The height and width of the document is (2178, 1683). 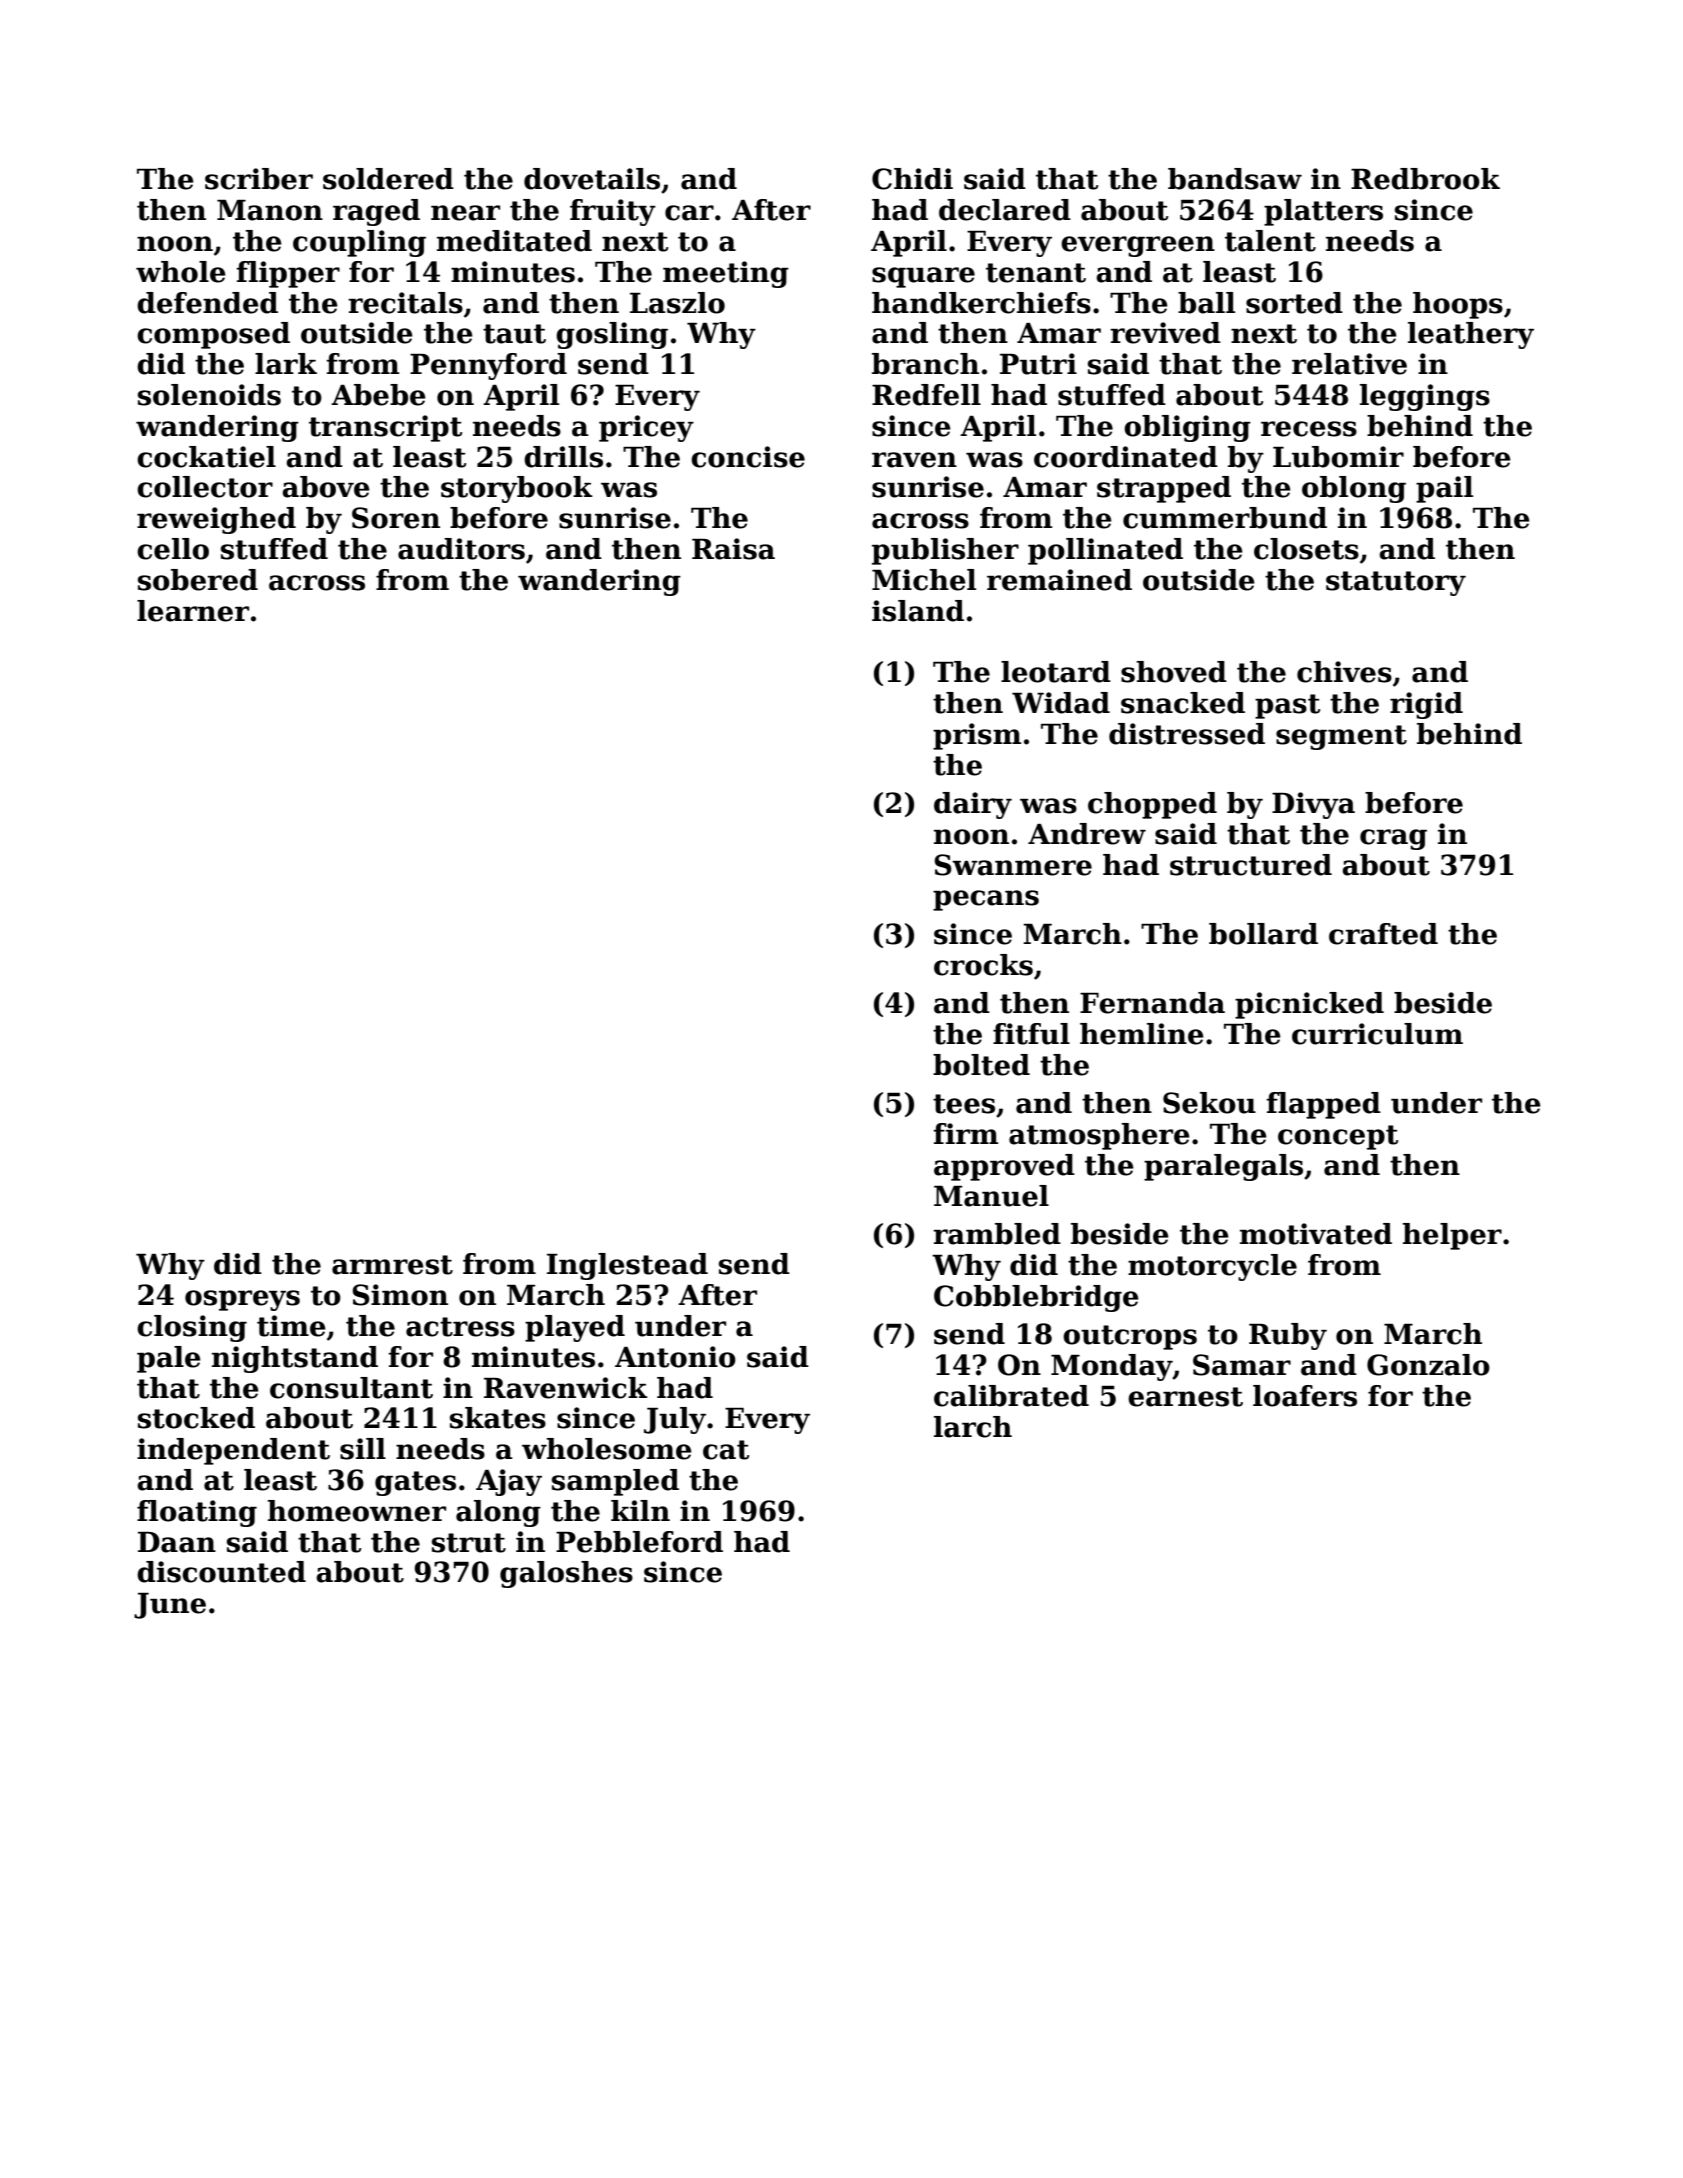 I want to click on segment, so click(x=1341, y=737).
